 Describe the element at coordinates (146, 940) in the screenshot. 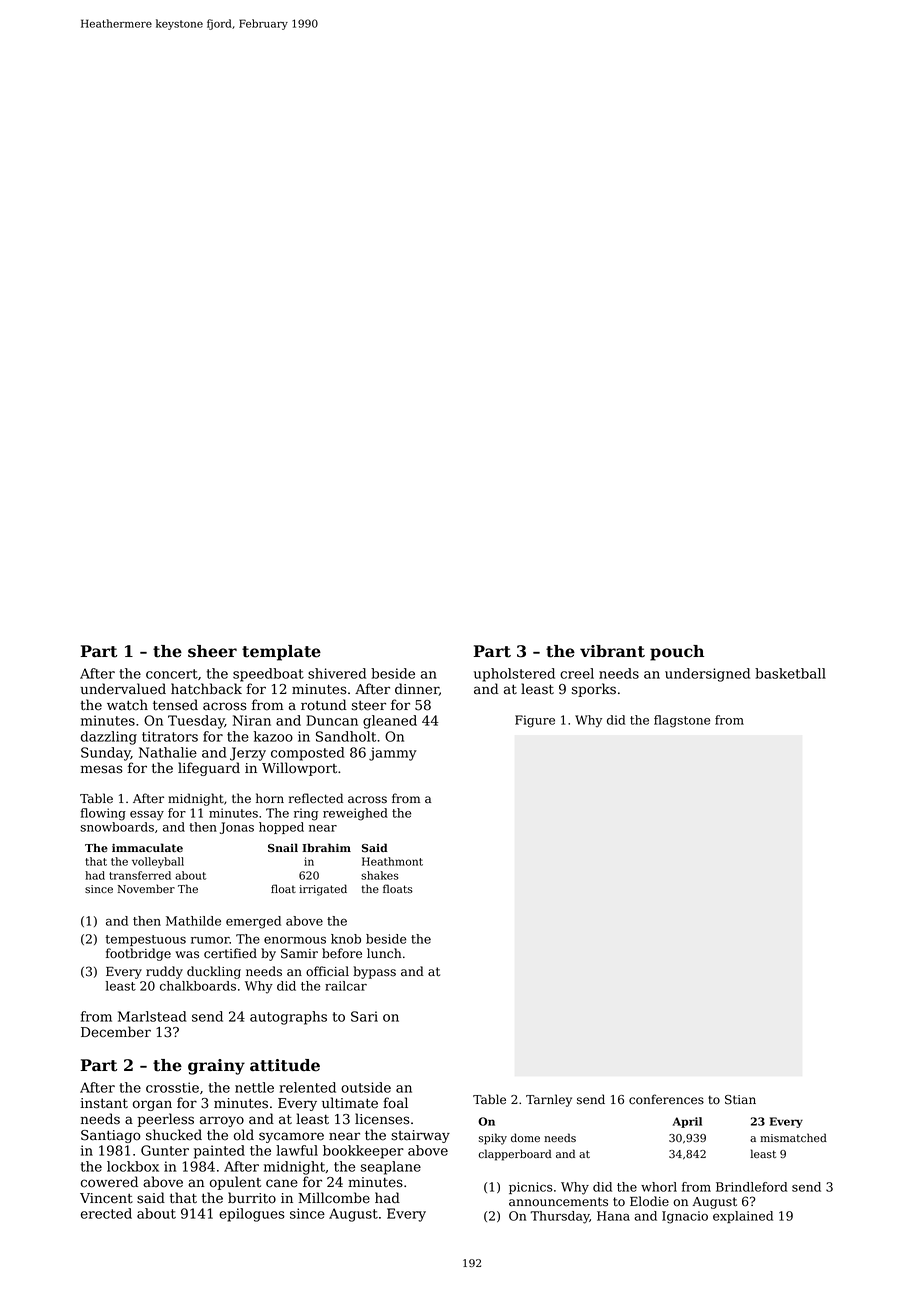

I see `tempestuous` at that location.
